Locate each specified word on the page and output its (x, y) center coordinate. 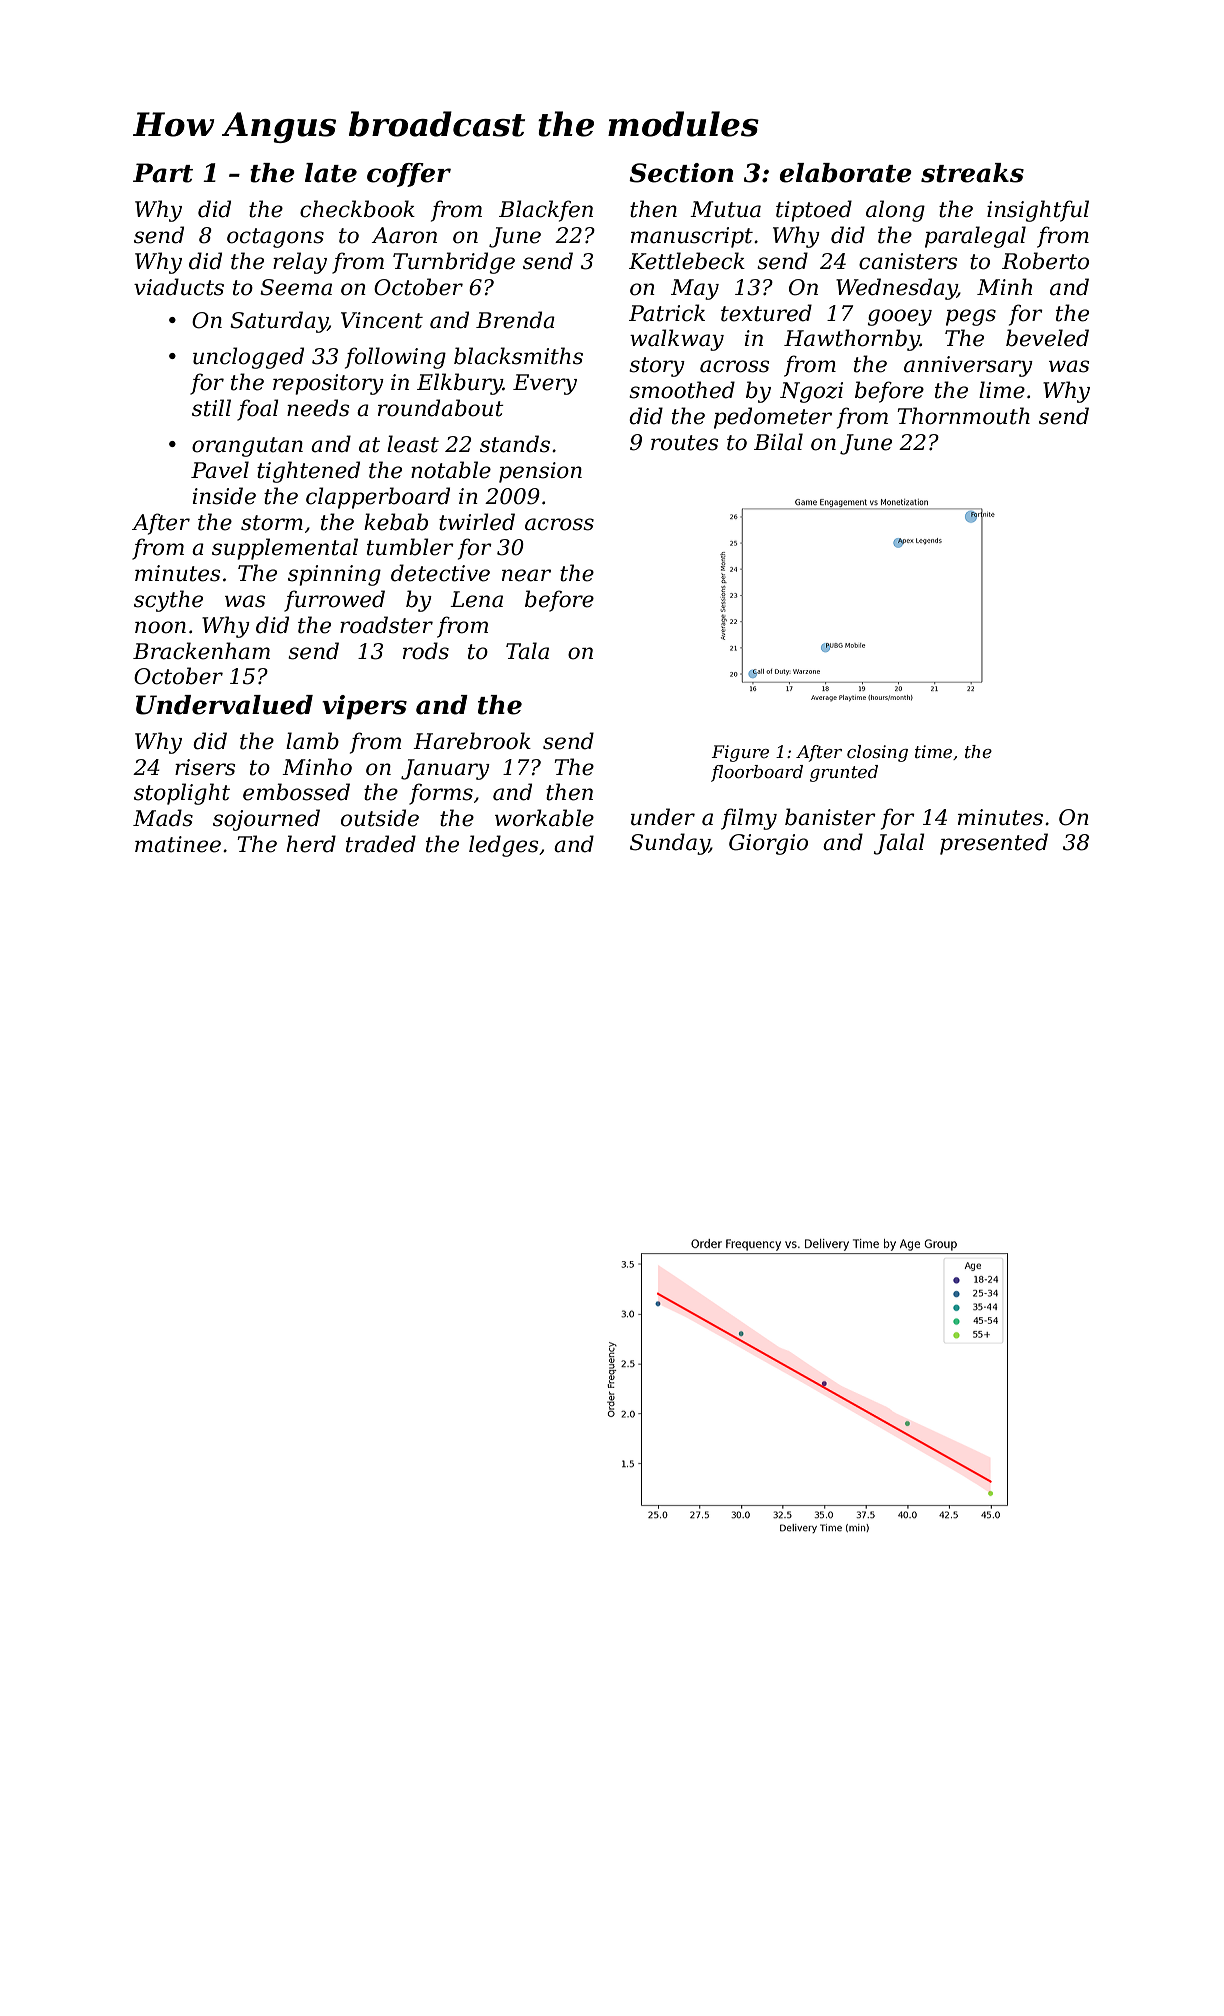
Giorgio (768, 844)
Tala (527, 651)
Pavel (220, 470)
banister (830, 817)
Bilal (778, 442)
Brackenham (201, 651)
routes (684, 443)
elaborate (845, 173)
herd (311, 844)
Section (681, 173)
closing (877, 753)
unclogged (248, 358)
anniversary (968, 366)
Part (163, 173)
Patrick (667, 313)
